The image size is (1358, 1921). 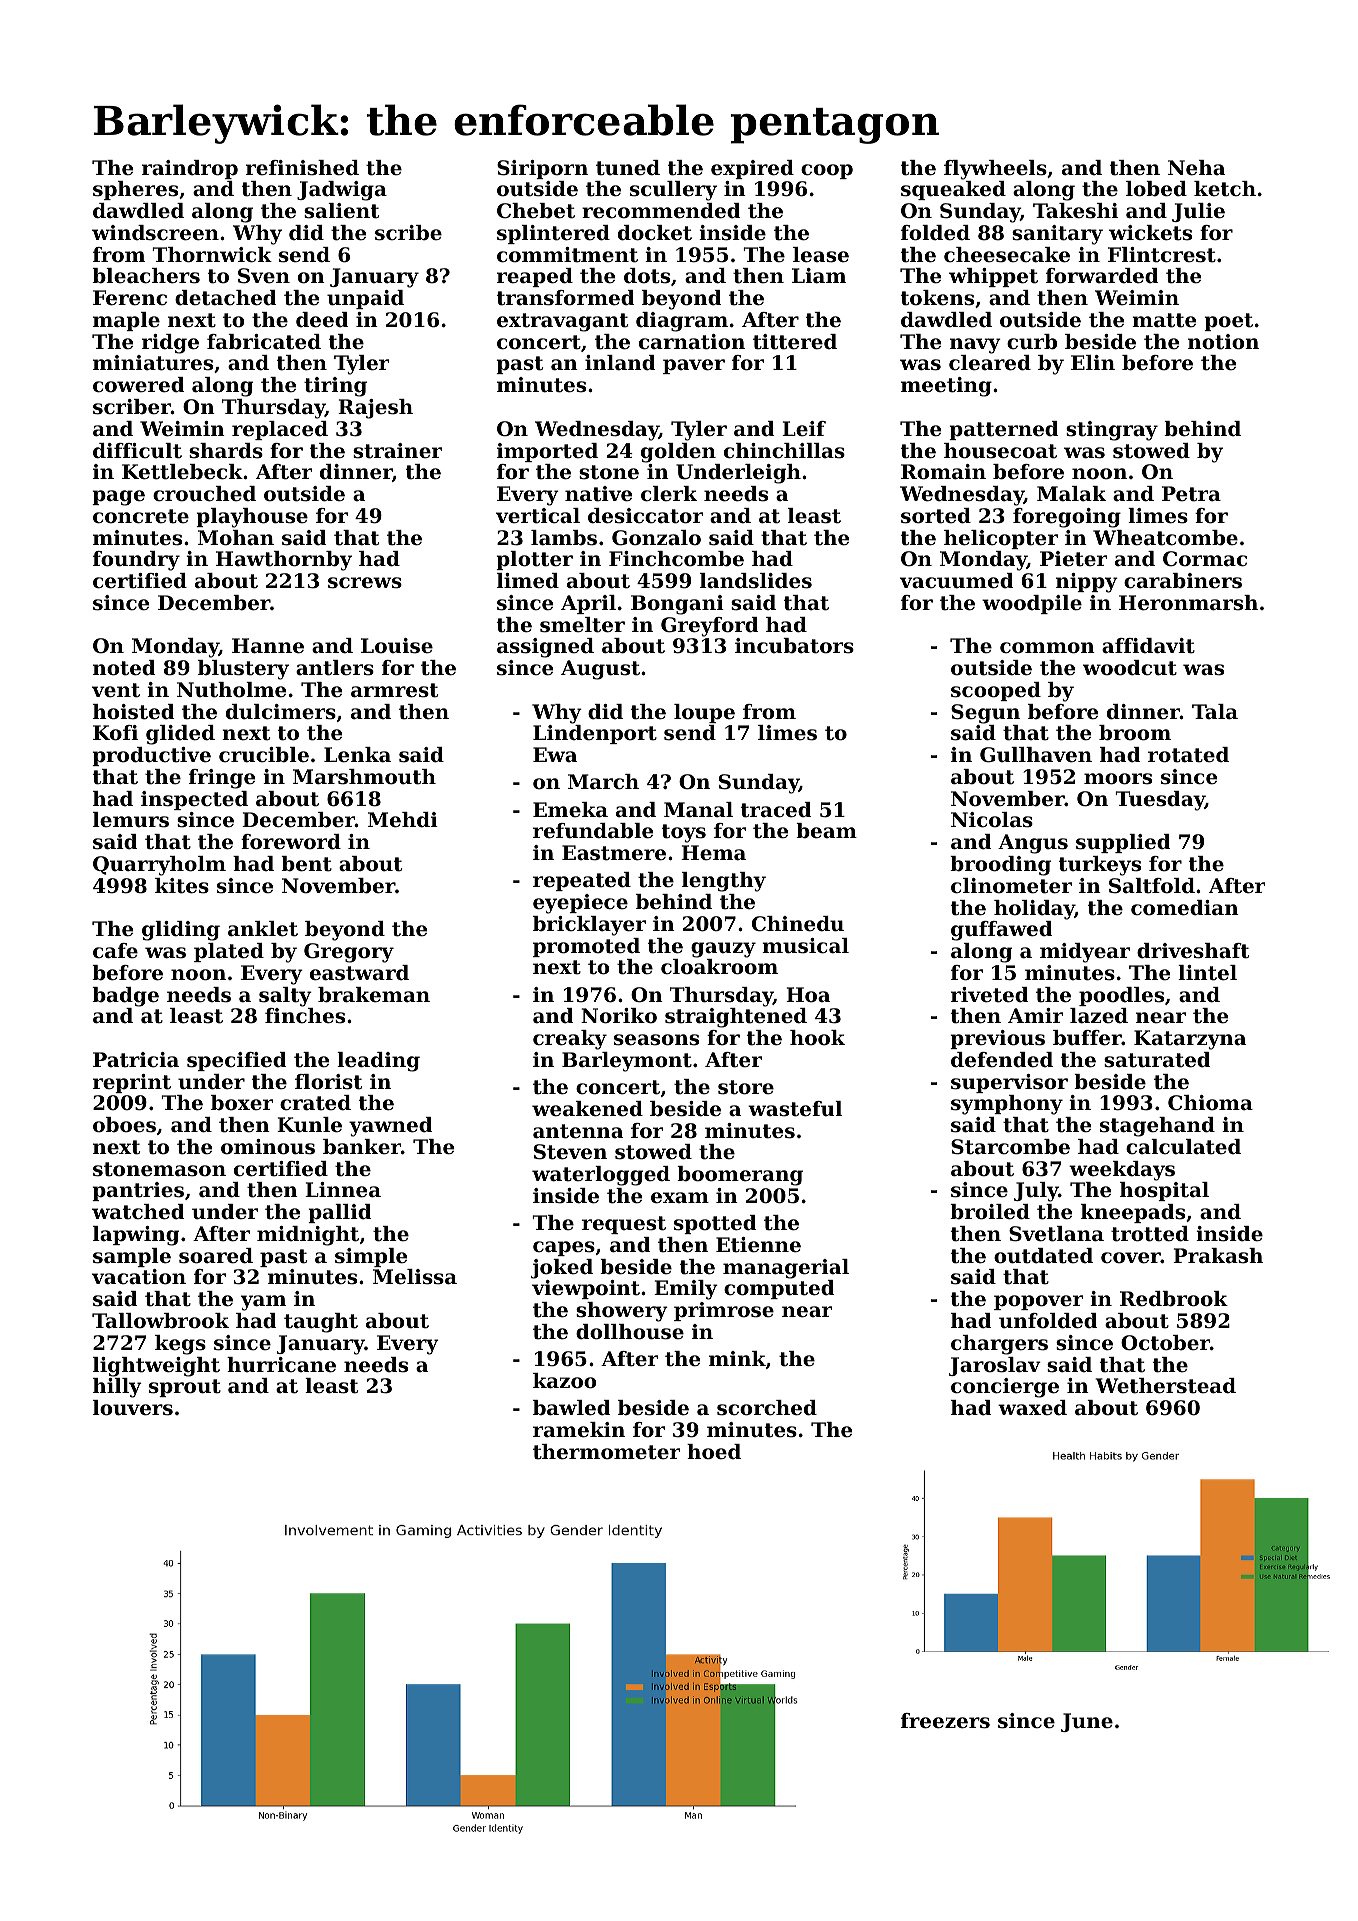 I want to click on common, so click(x=1047, y=648).
